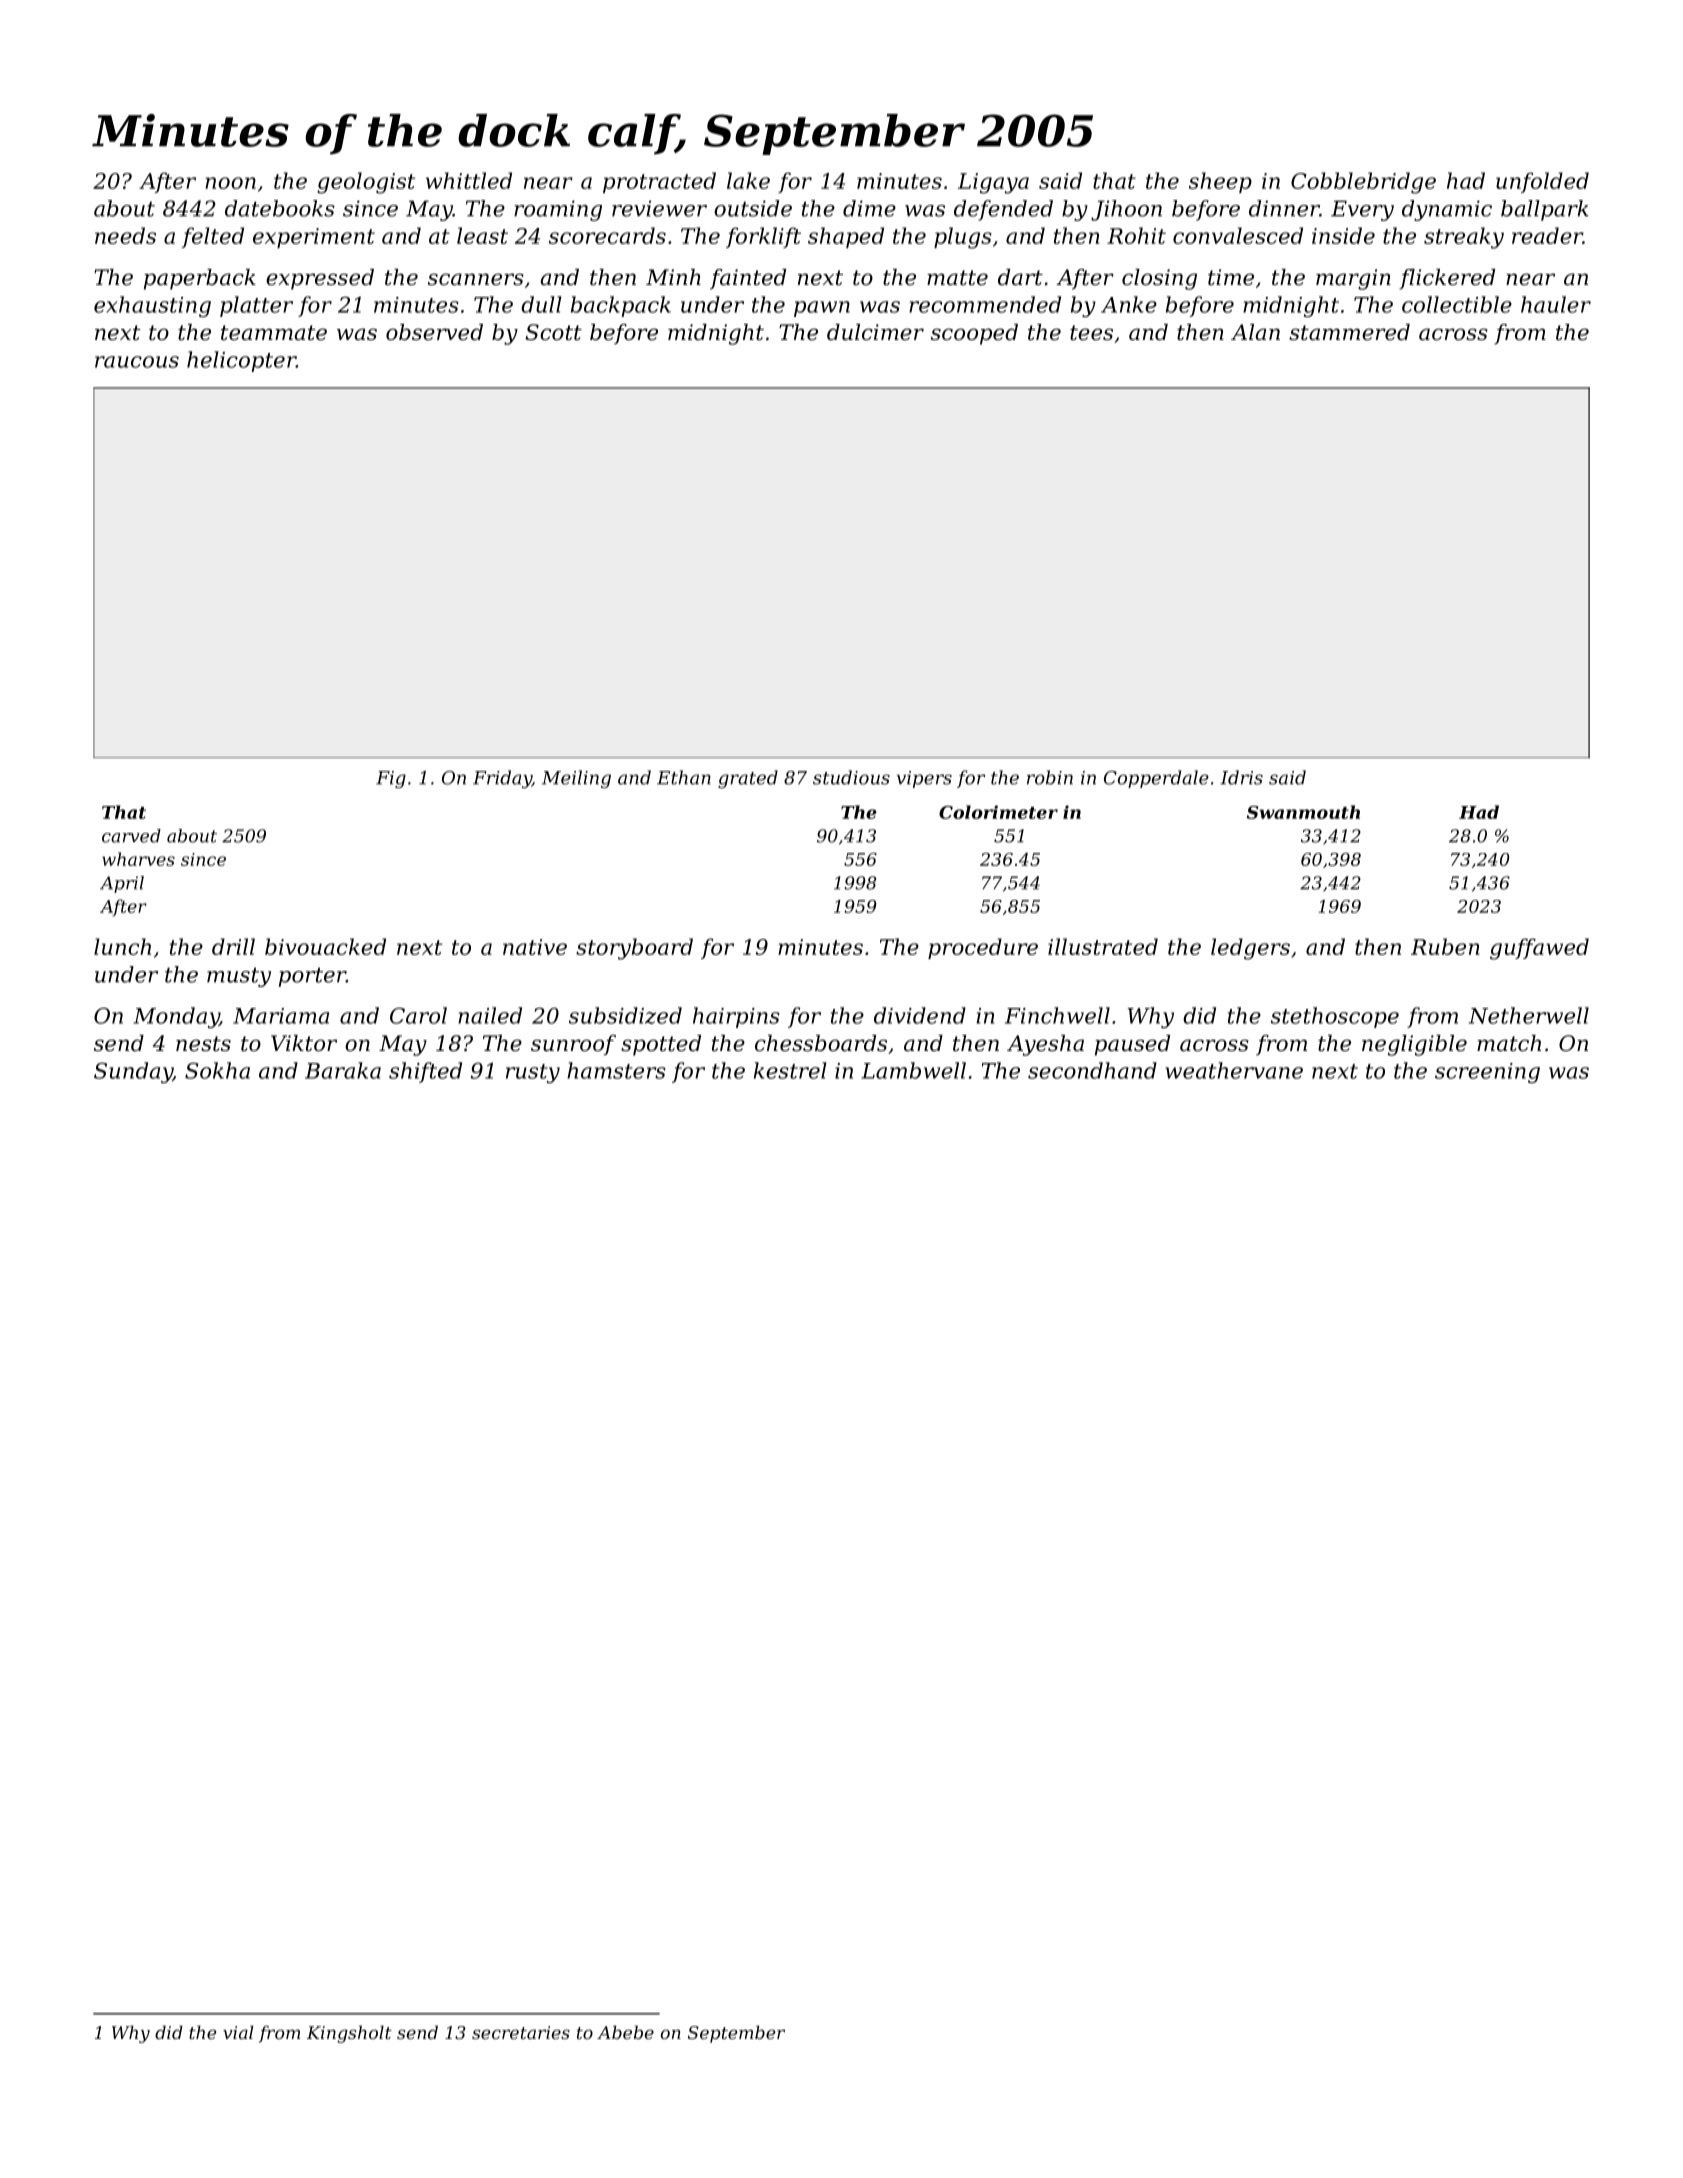  What do you see at coordinates (913, 1070) in the page?
I see `Lambwell` at bounding box center [913, 1070].
